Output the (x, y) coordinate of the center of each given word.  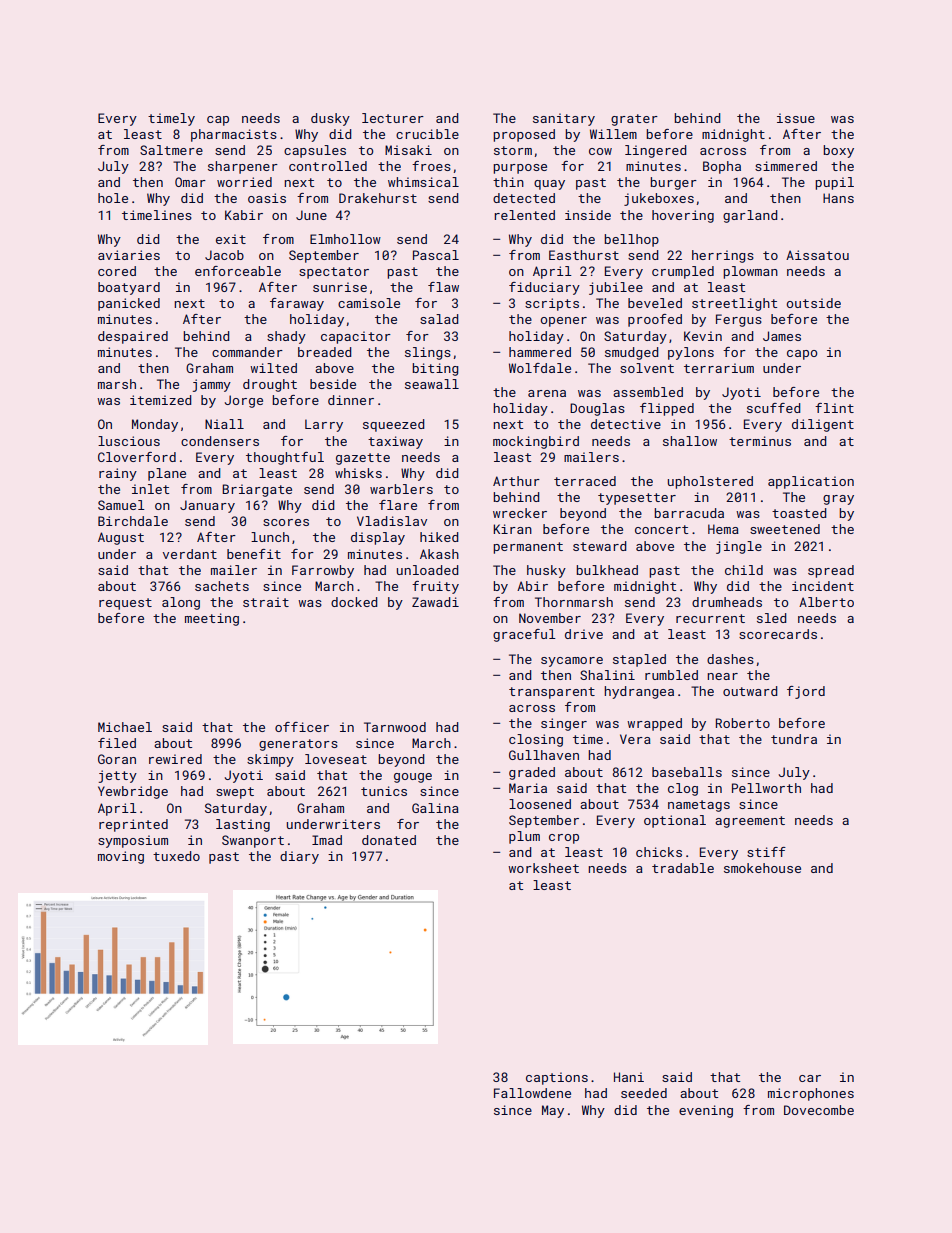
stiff (766, 852)
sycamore (572, 662)
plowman (750, 272)
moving (121, 857)
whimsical (423, 182)
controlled (328, 166)
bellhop (632, 240)
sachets (222, 586)
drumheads (727, 602)
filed (117, 743)
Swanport (253, 841)
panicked (129, 304)
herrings (723, 256)
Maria (528, 788)
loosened (540, 804)
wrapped (654, 724)
